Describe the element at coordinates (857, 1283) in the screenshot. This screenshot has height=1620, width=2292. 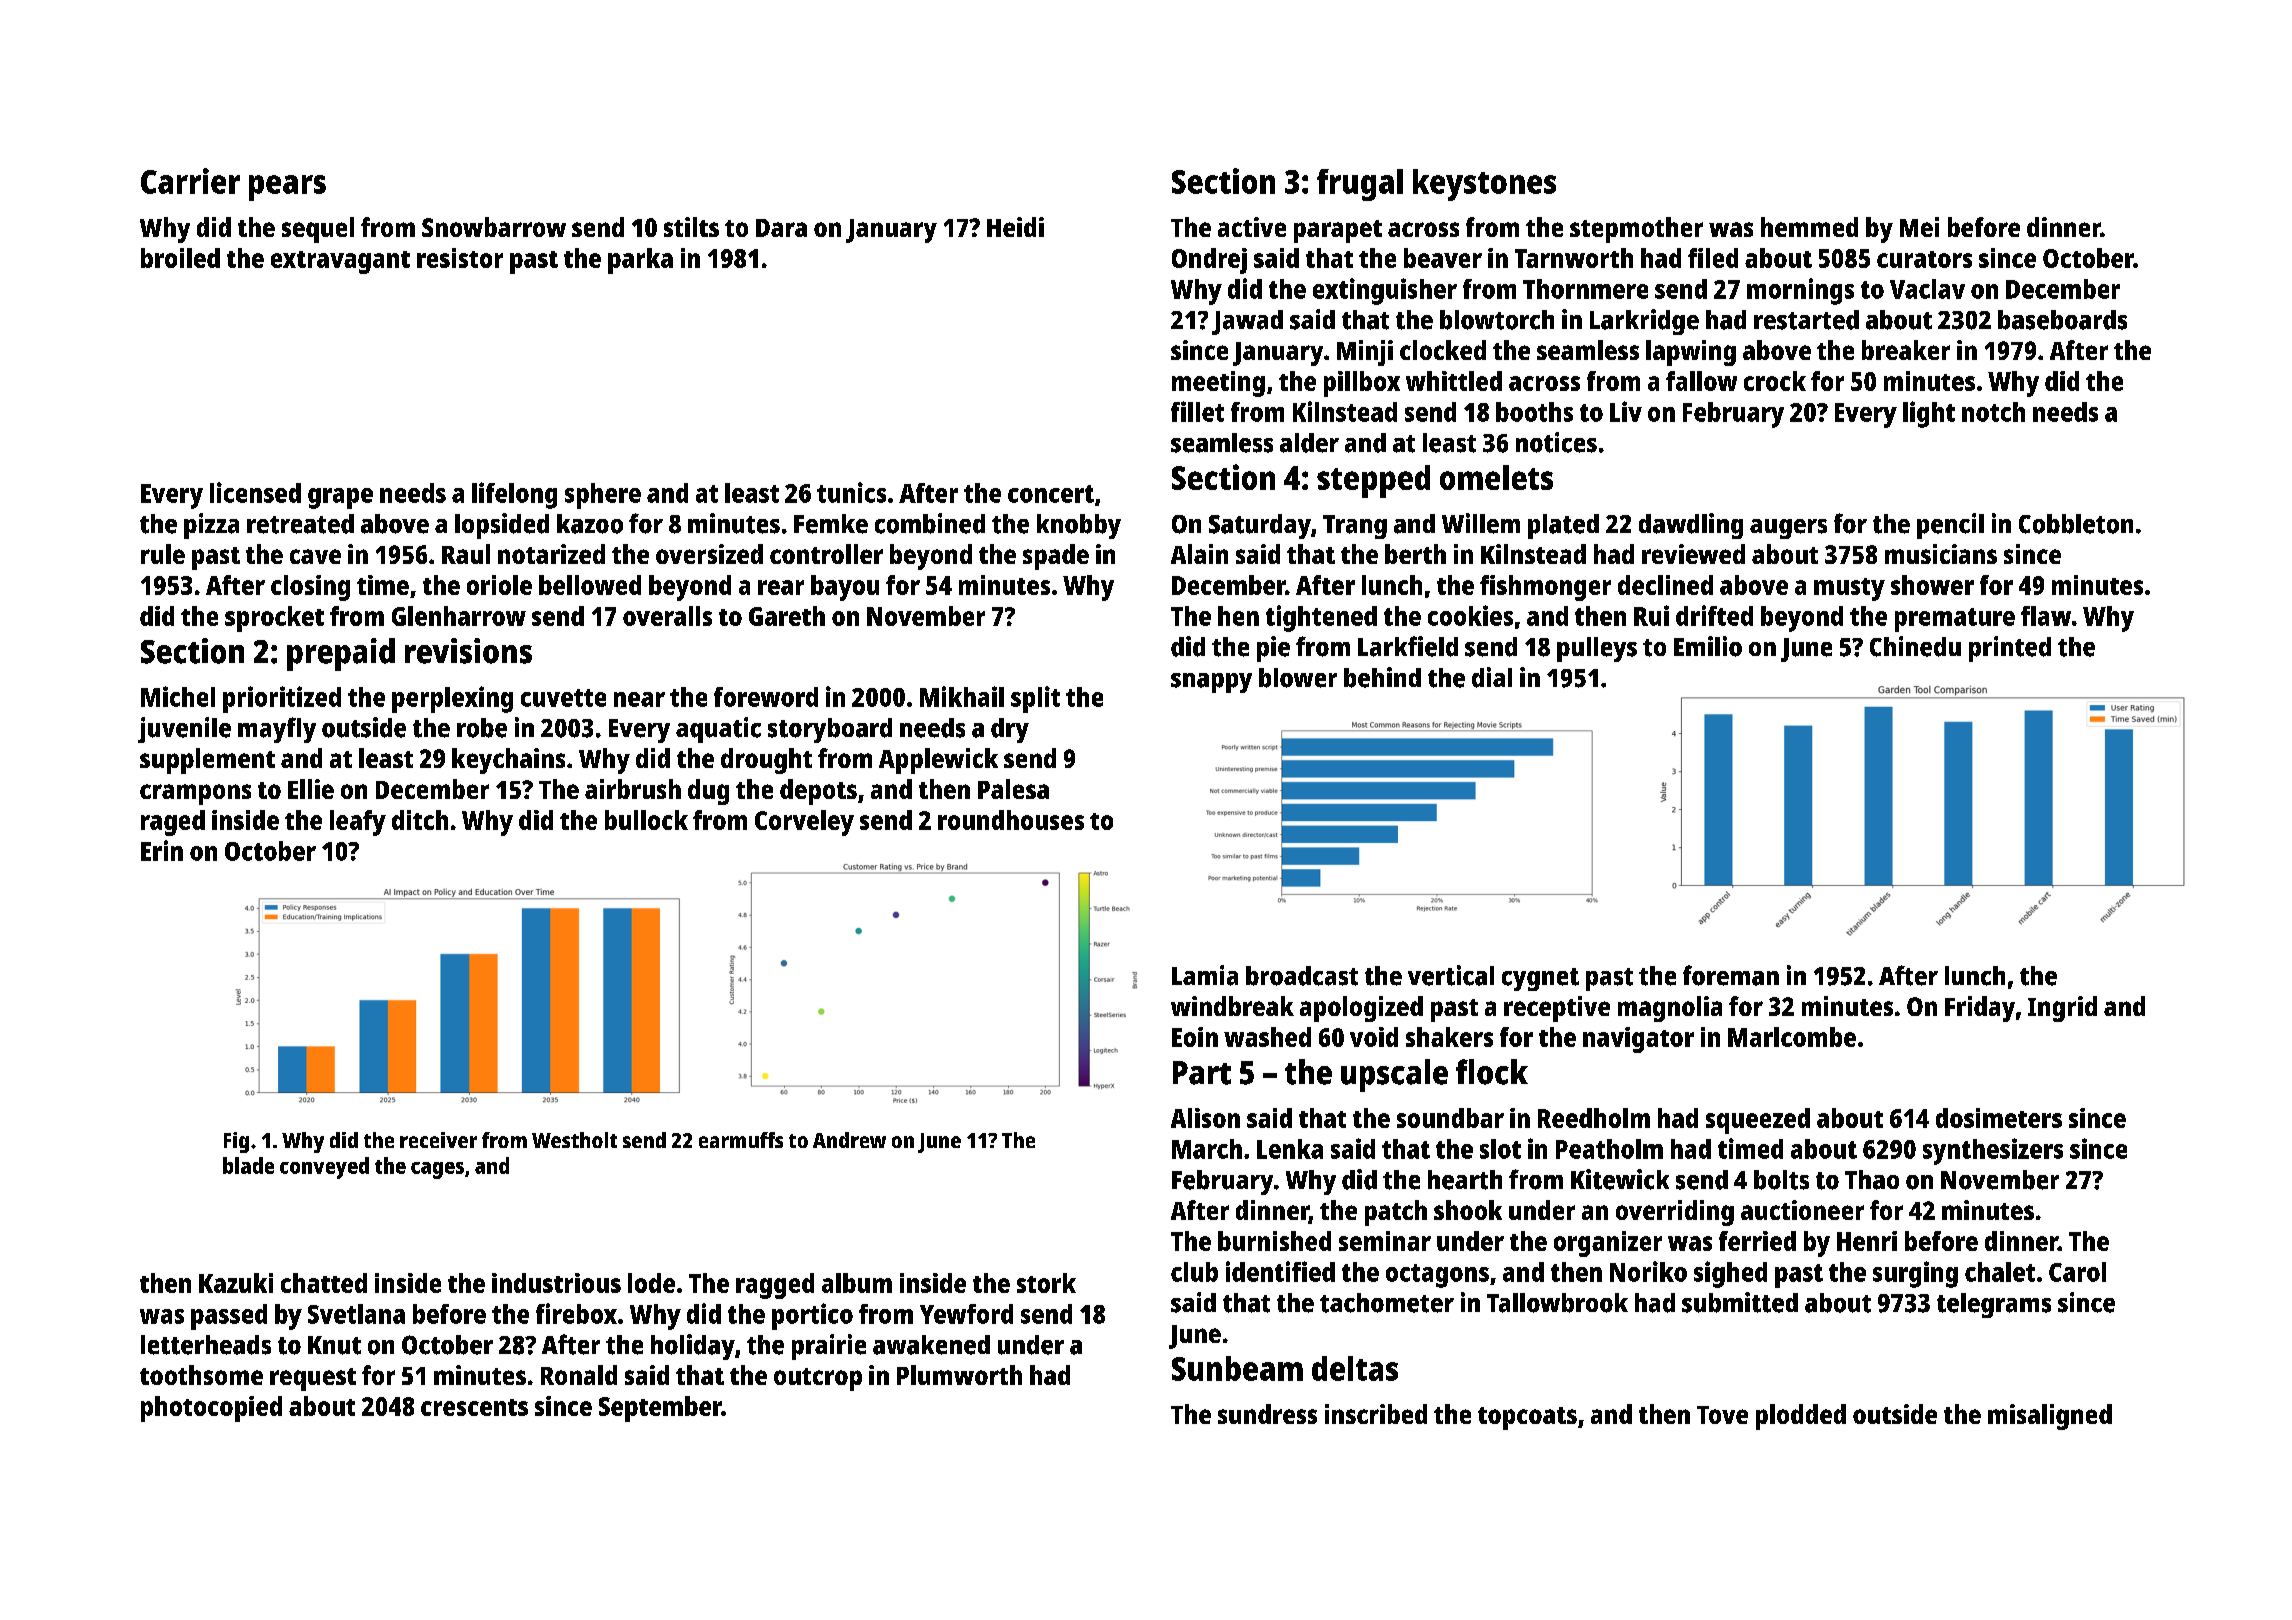
I see `album` at that location.
